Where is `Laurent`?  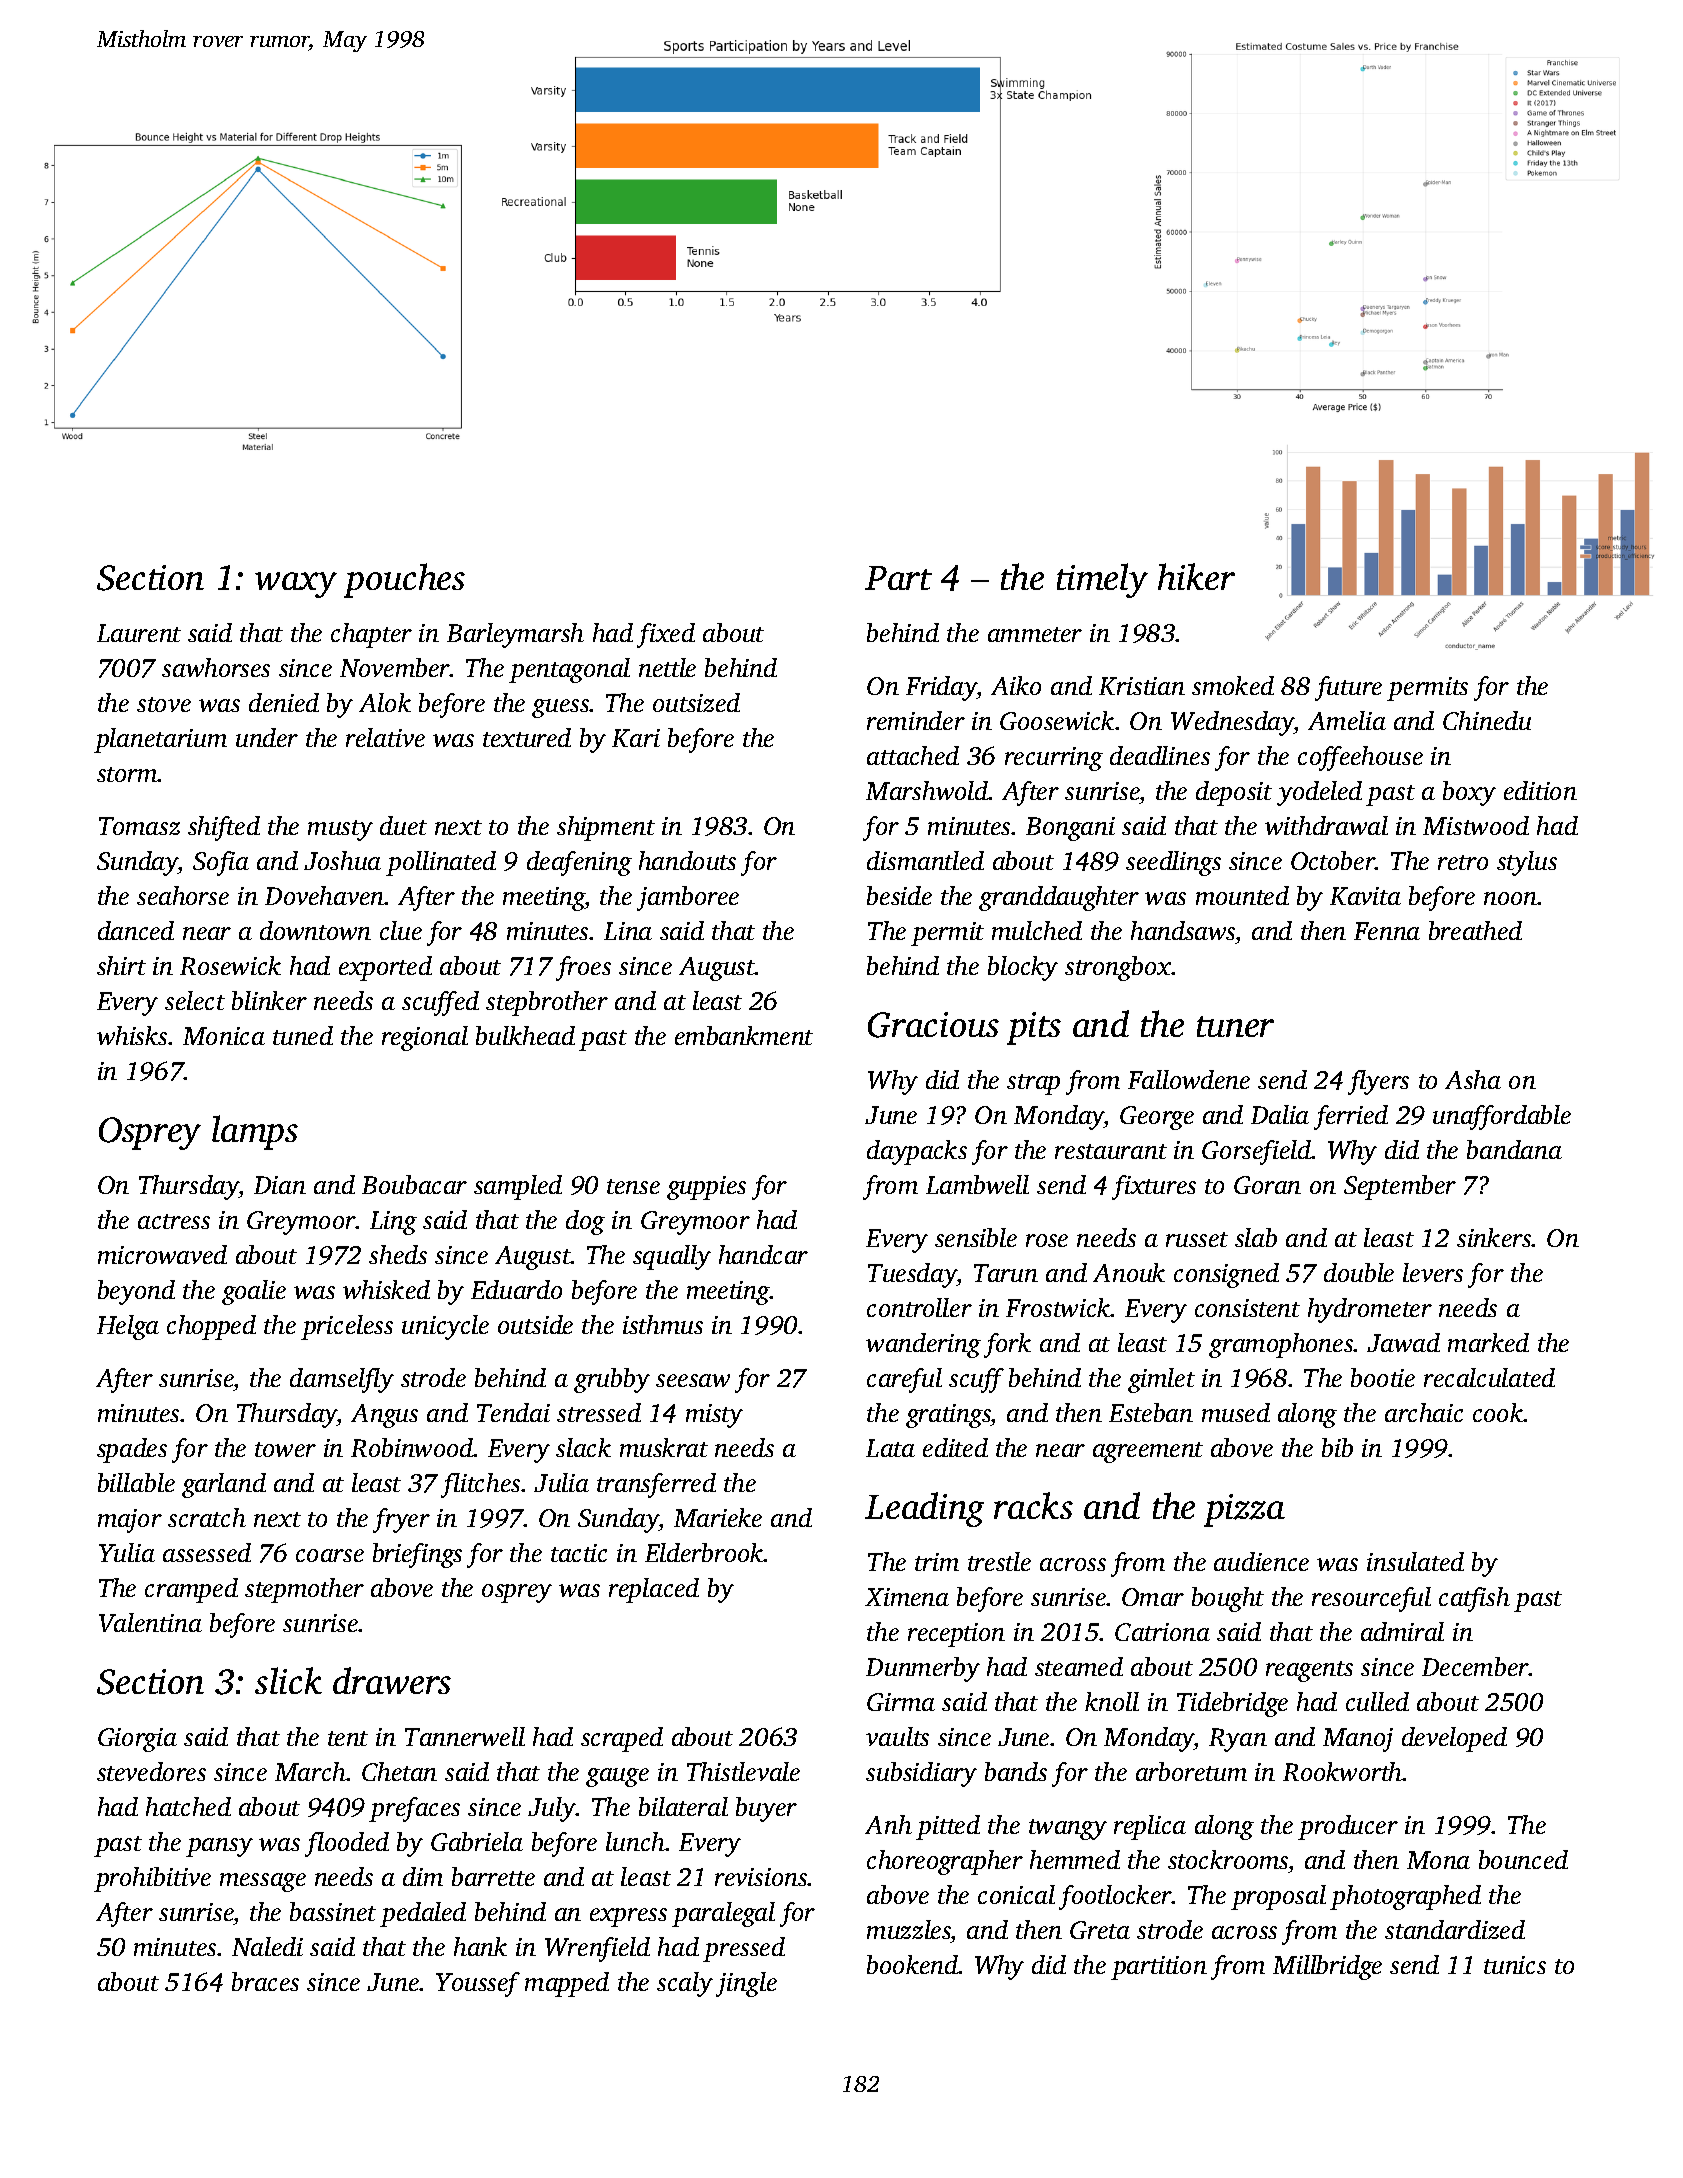 Laurent is located at coordinates (139, 633).
